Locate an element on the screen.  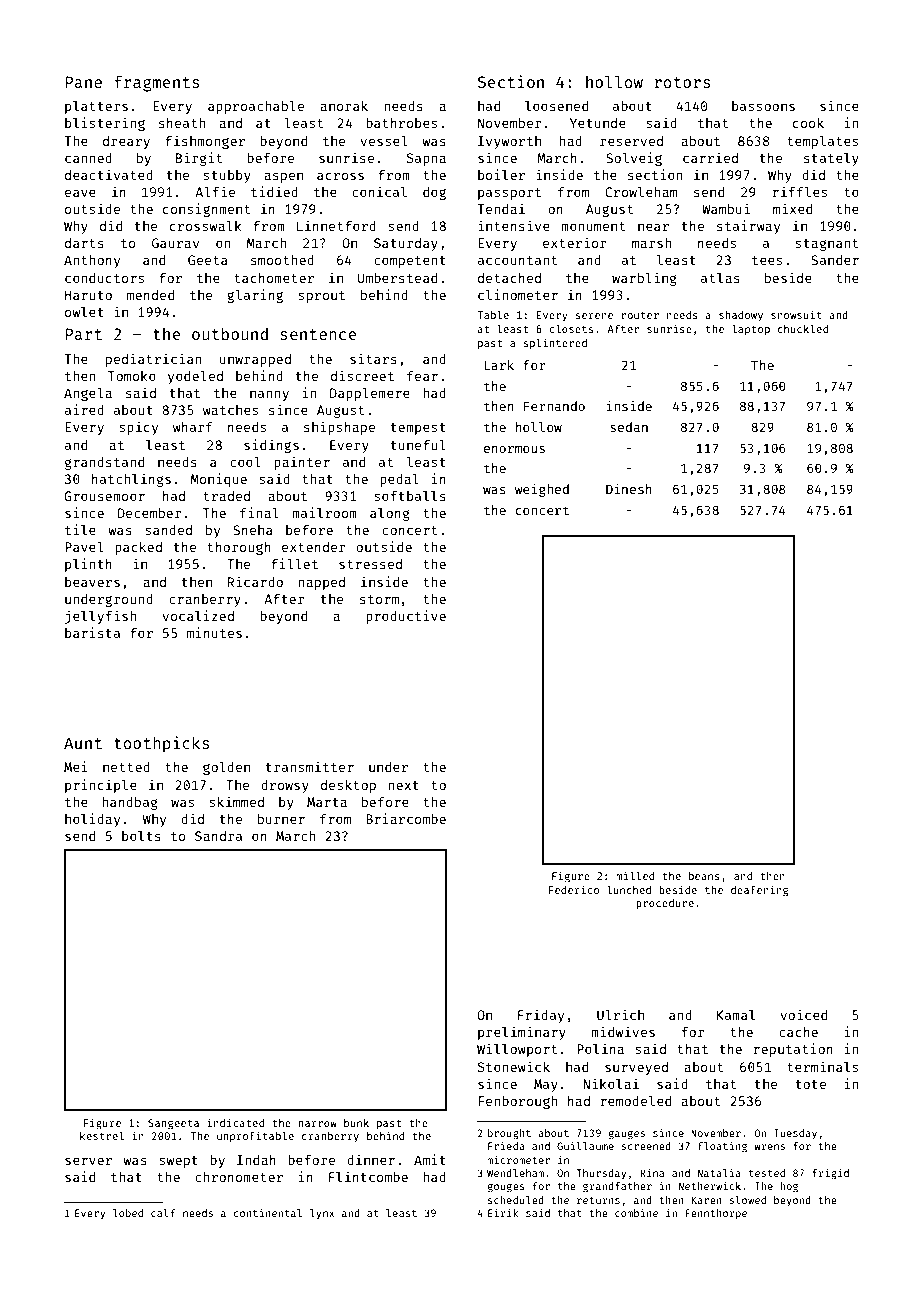
lobed is located at coordinates (128, 1213).
